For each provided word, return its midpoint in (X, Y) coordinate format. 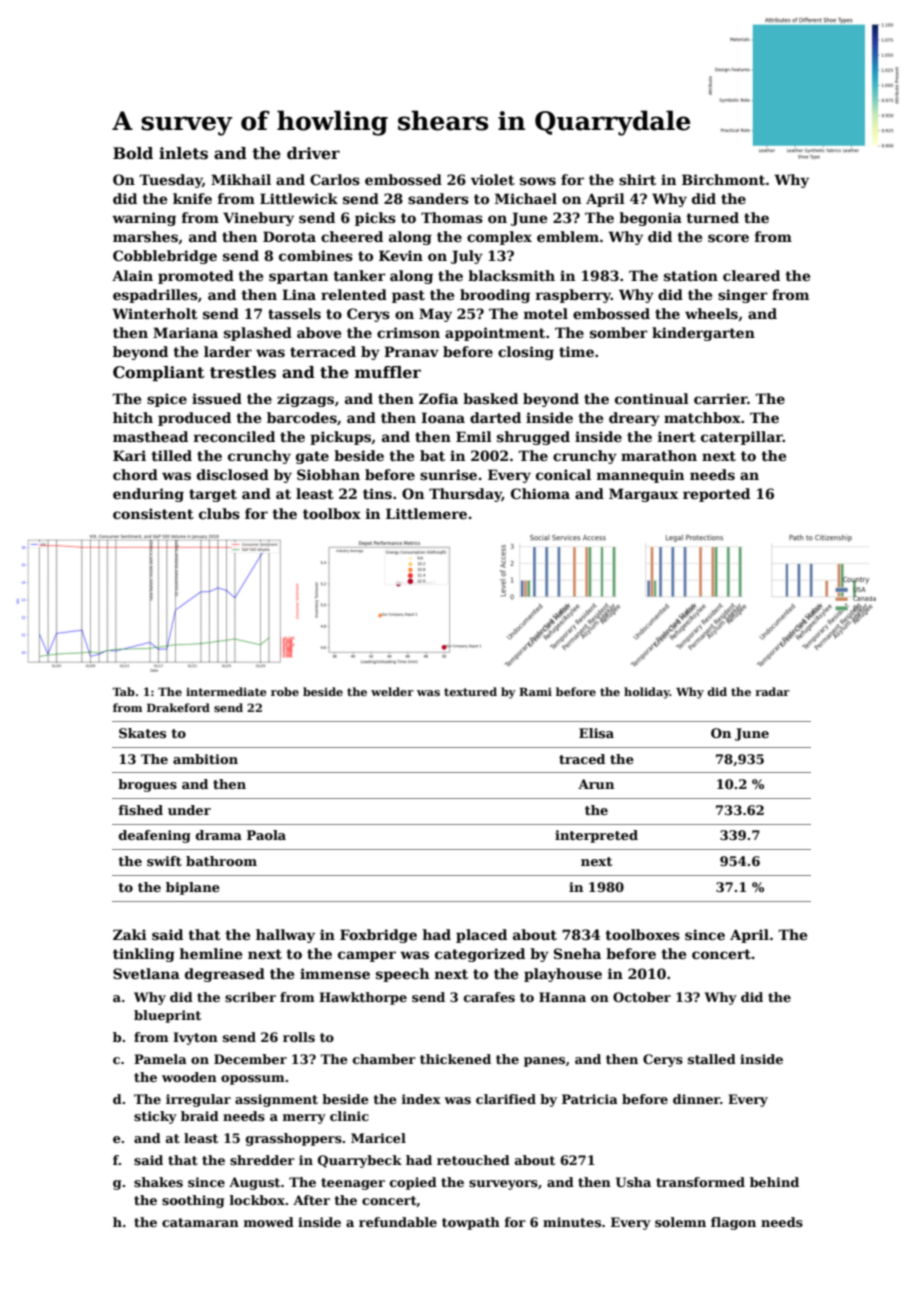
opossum (253, 1080)
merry (304, 1119)
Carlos (335, 179)
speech (402, 975)
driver (313, 153)
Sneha (577, 953)
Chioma (540, 493)
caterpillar (742, 438)
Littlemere (426, 513)
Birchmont (723, 179)
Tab (123, 691)
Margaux (643, 495)
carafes (489, 997)
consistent (153, 513)
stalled (712, 1059)
